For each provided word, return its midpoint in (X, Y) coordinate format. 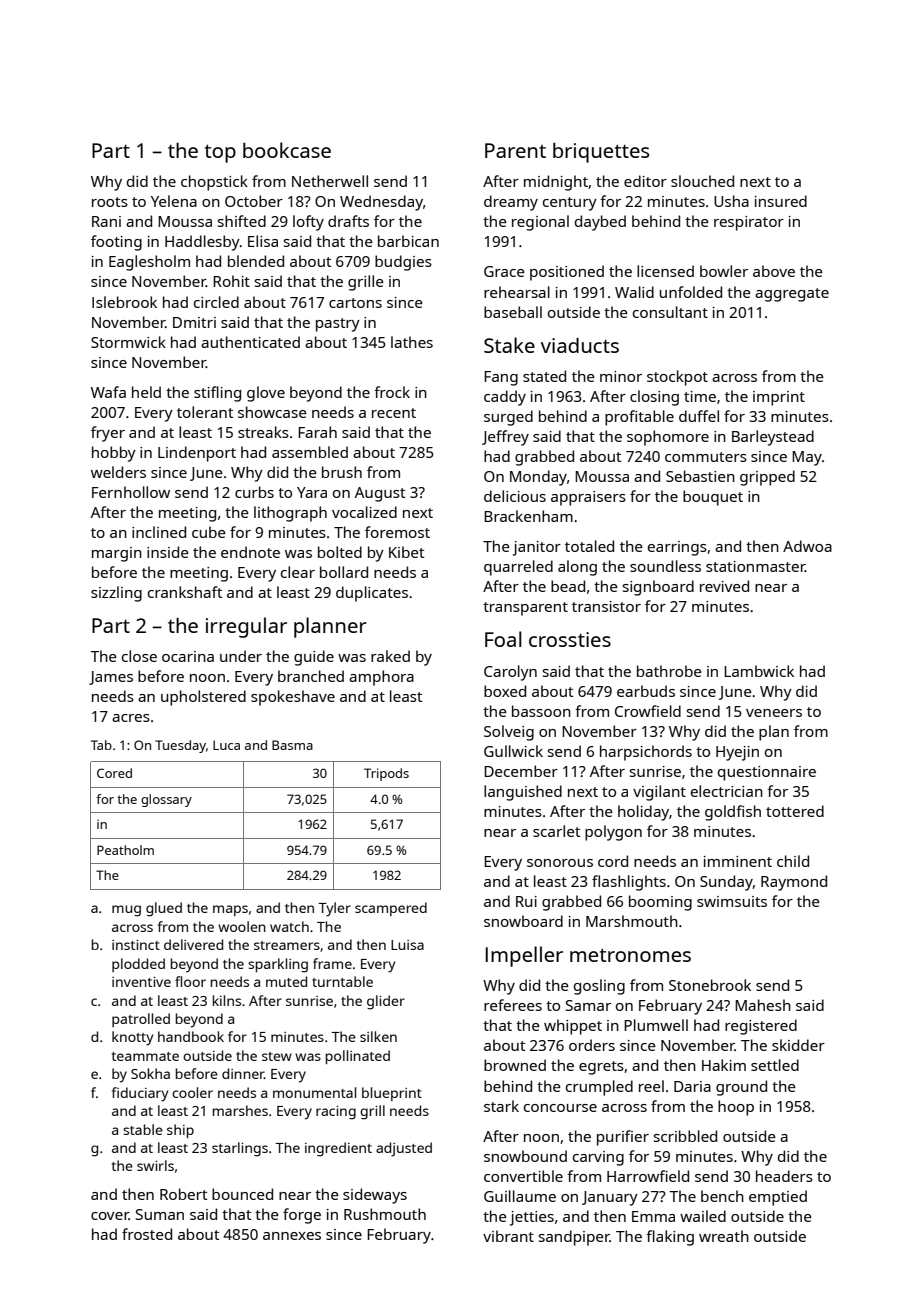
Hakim (724, 1065)
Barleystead (773, 438)
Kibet (406, 552)
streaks (263, 432)
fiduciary (140, 1094)
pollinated (358, 1057)
